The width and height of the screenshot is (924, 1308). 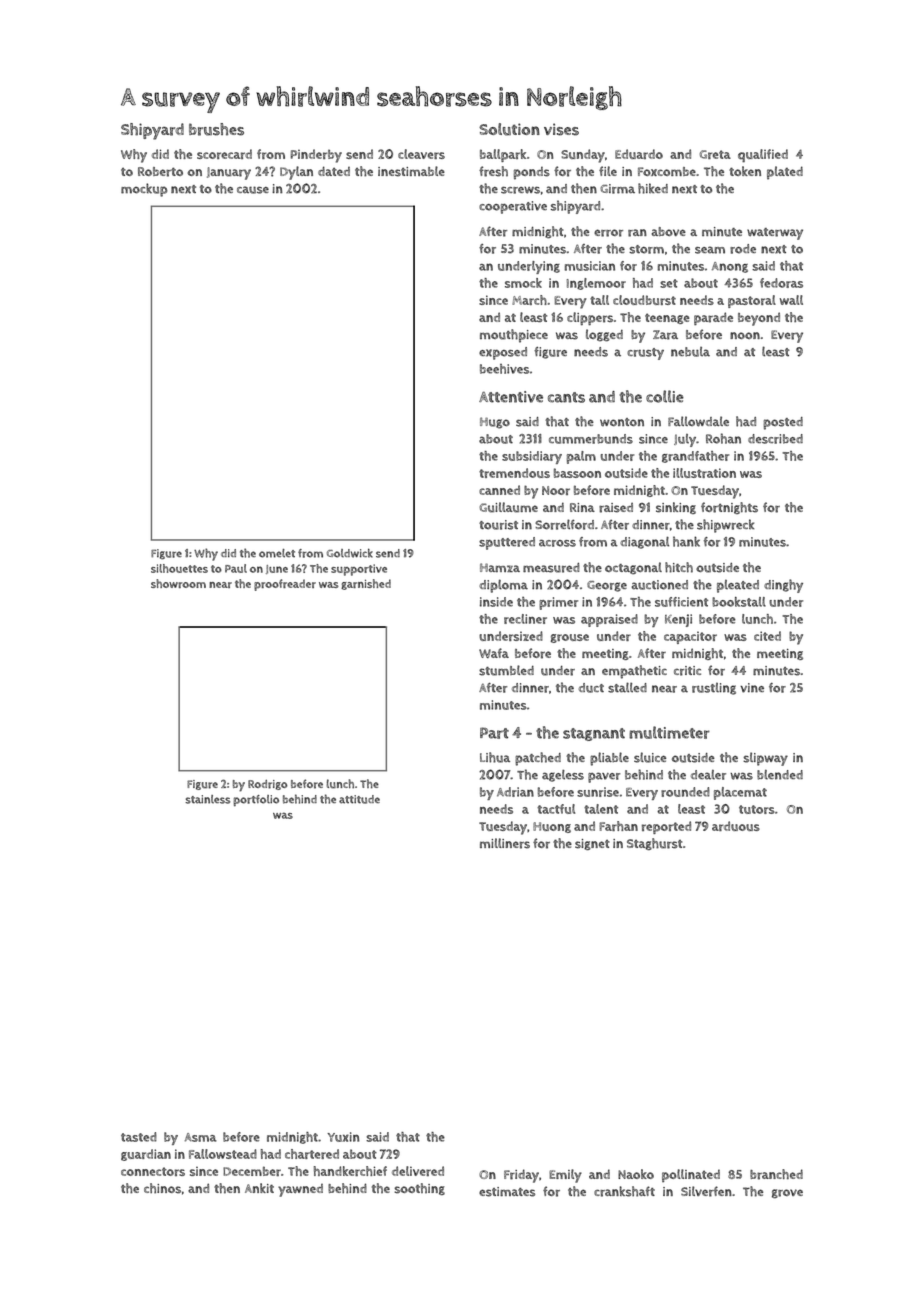 I want to click on silhouettes, so click(x=179, y=568).
